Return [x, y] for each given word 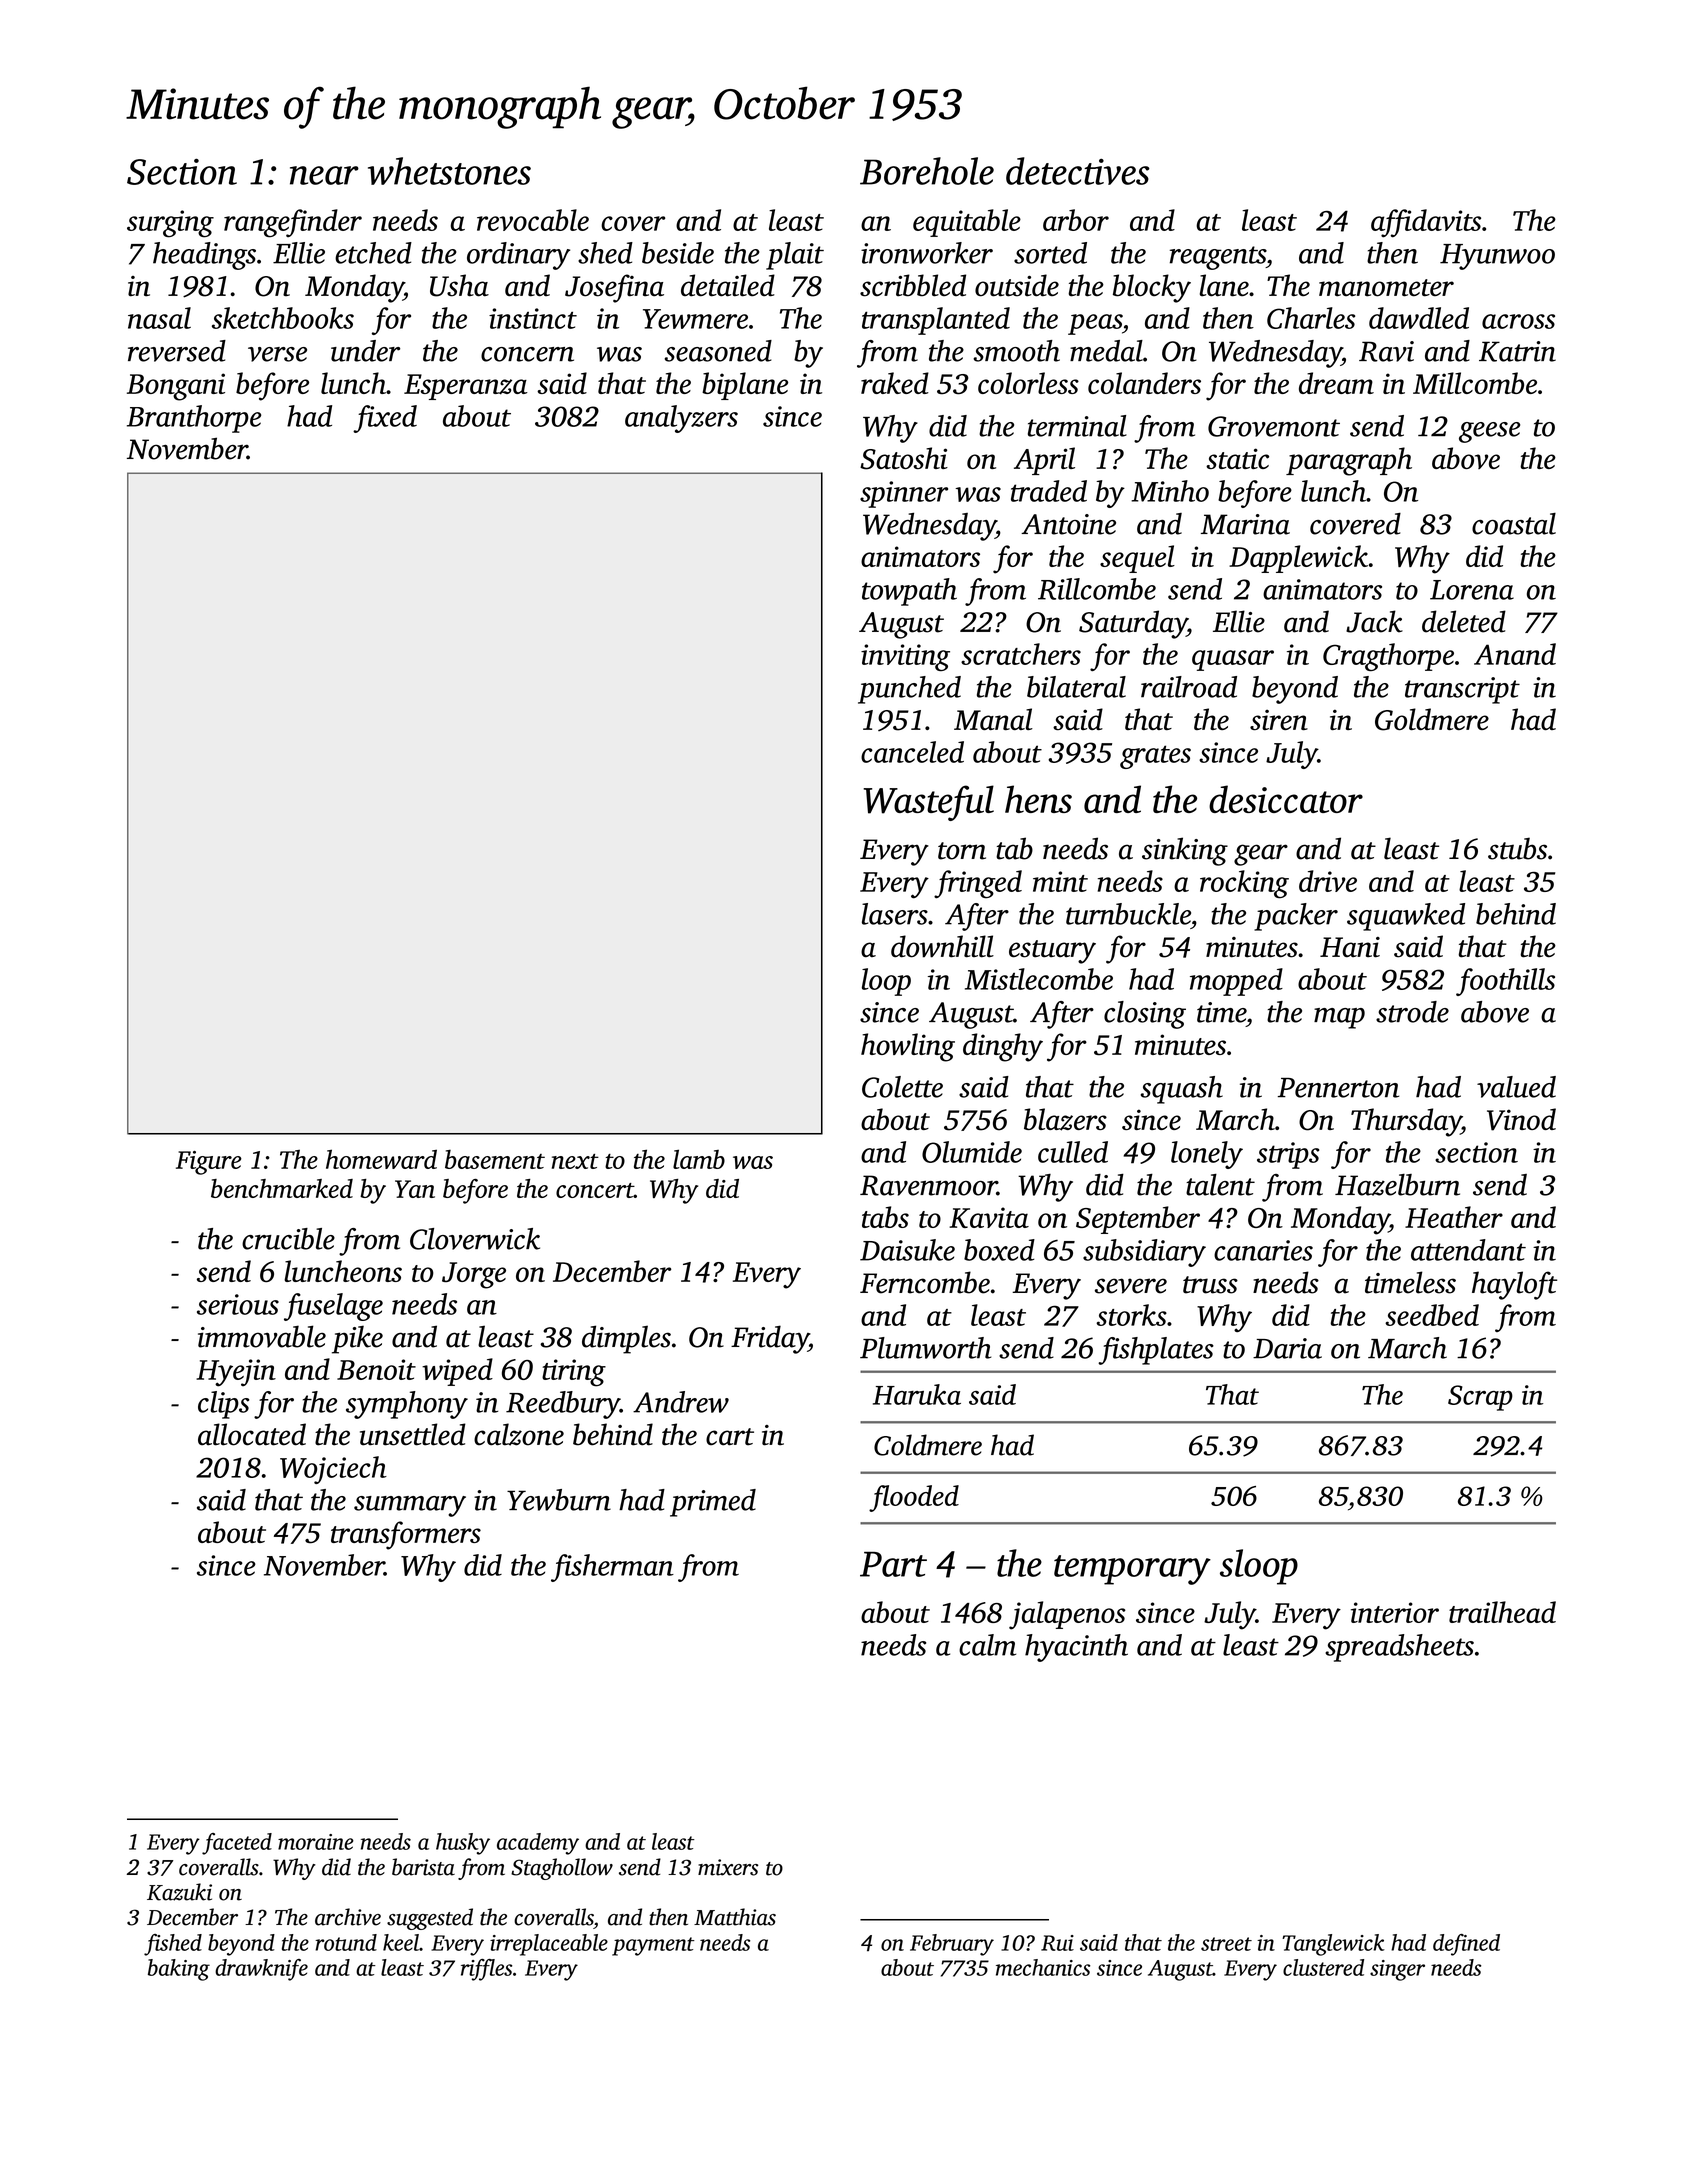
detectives [1078, 171]
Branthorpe [194, 419]
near [324, 175]
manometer [1386, 288]
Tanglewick [1333, 1945]
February [952, 1945]
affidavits [1426, 223]
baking [179, 1970]
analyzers [681, 419]
